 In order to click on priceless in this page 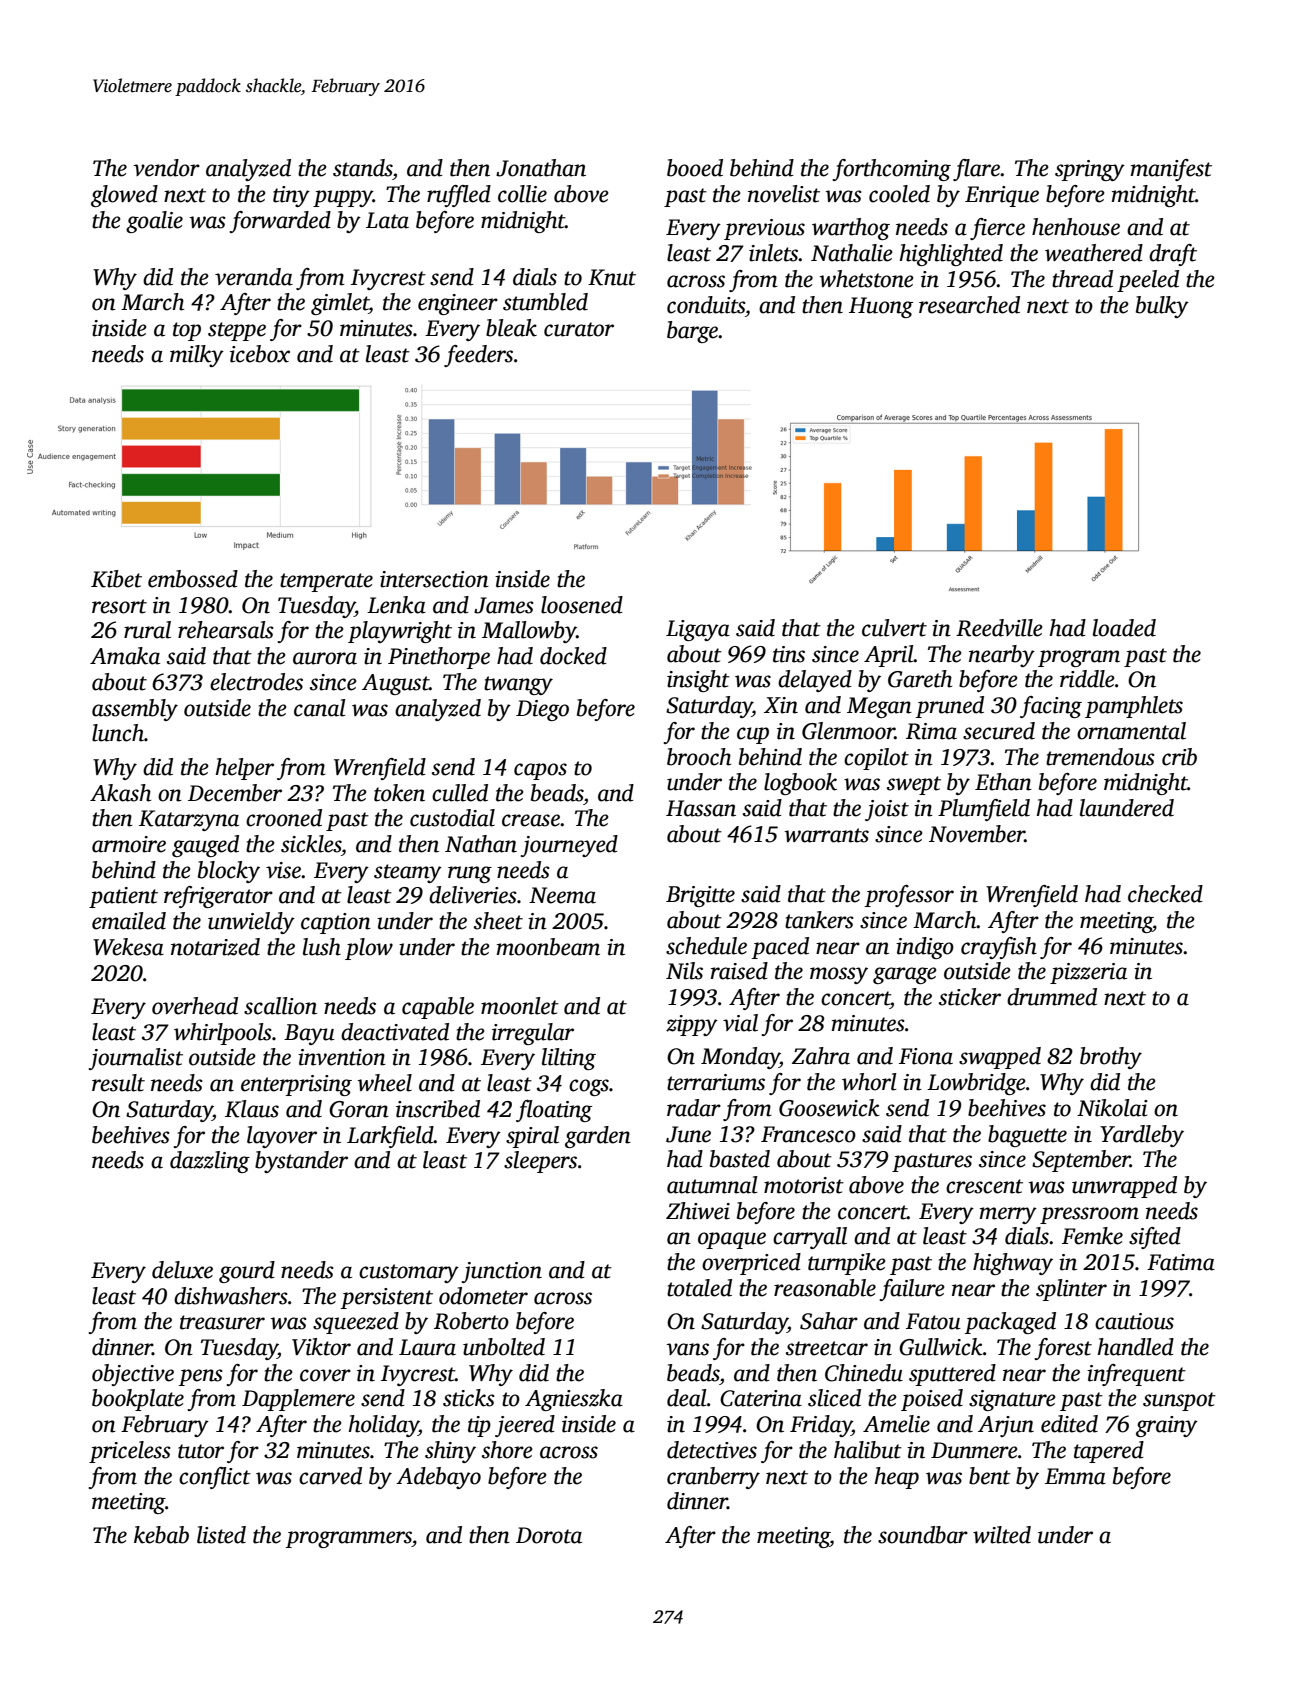, I will do `click(130, 1452)`.
